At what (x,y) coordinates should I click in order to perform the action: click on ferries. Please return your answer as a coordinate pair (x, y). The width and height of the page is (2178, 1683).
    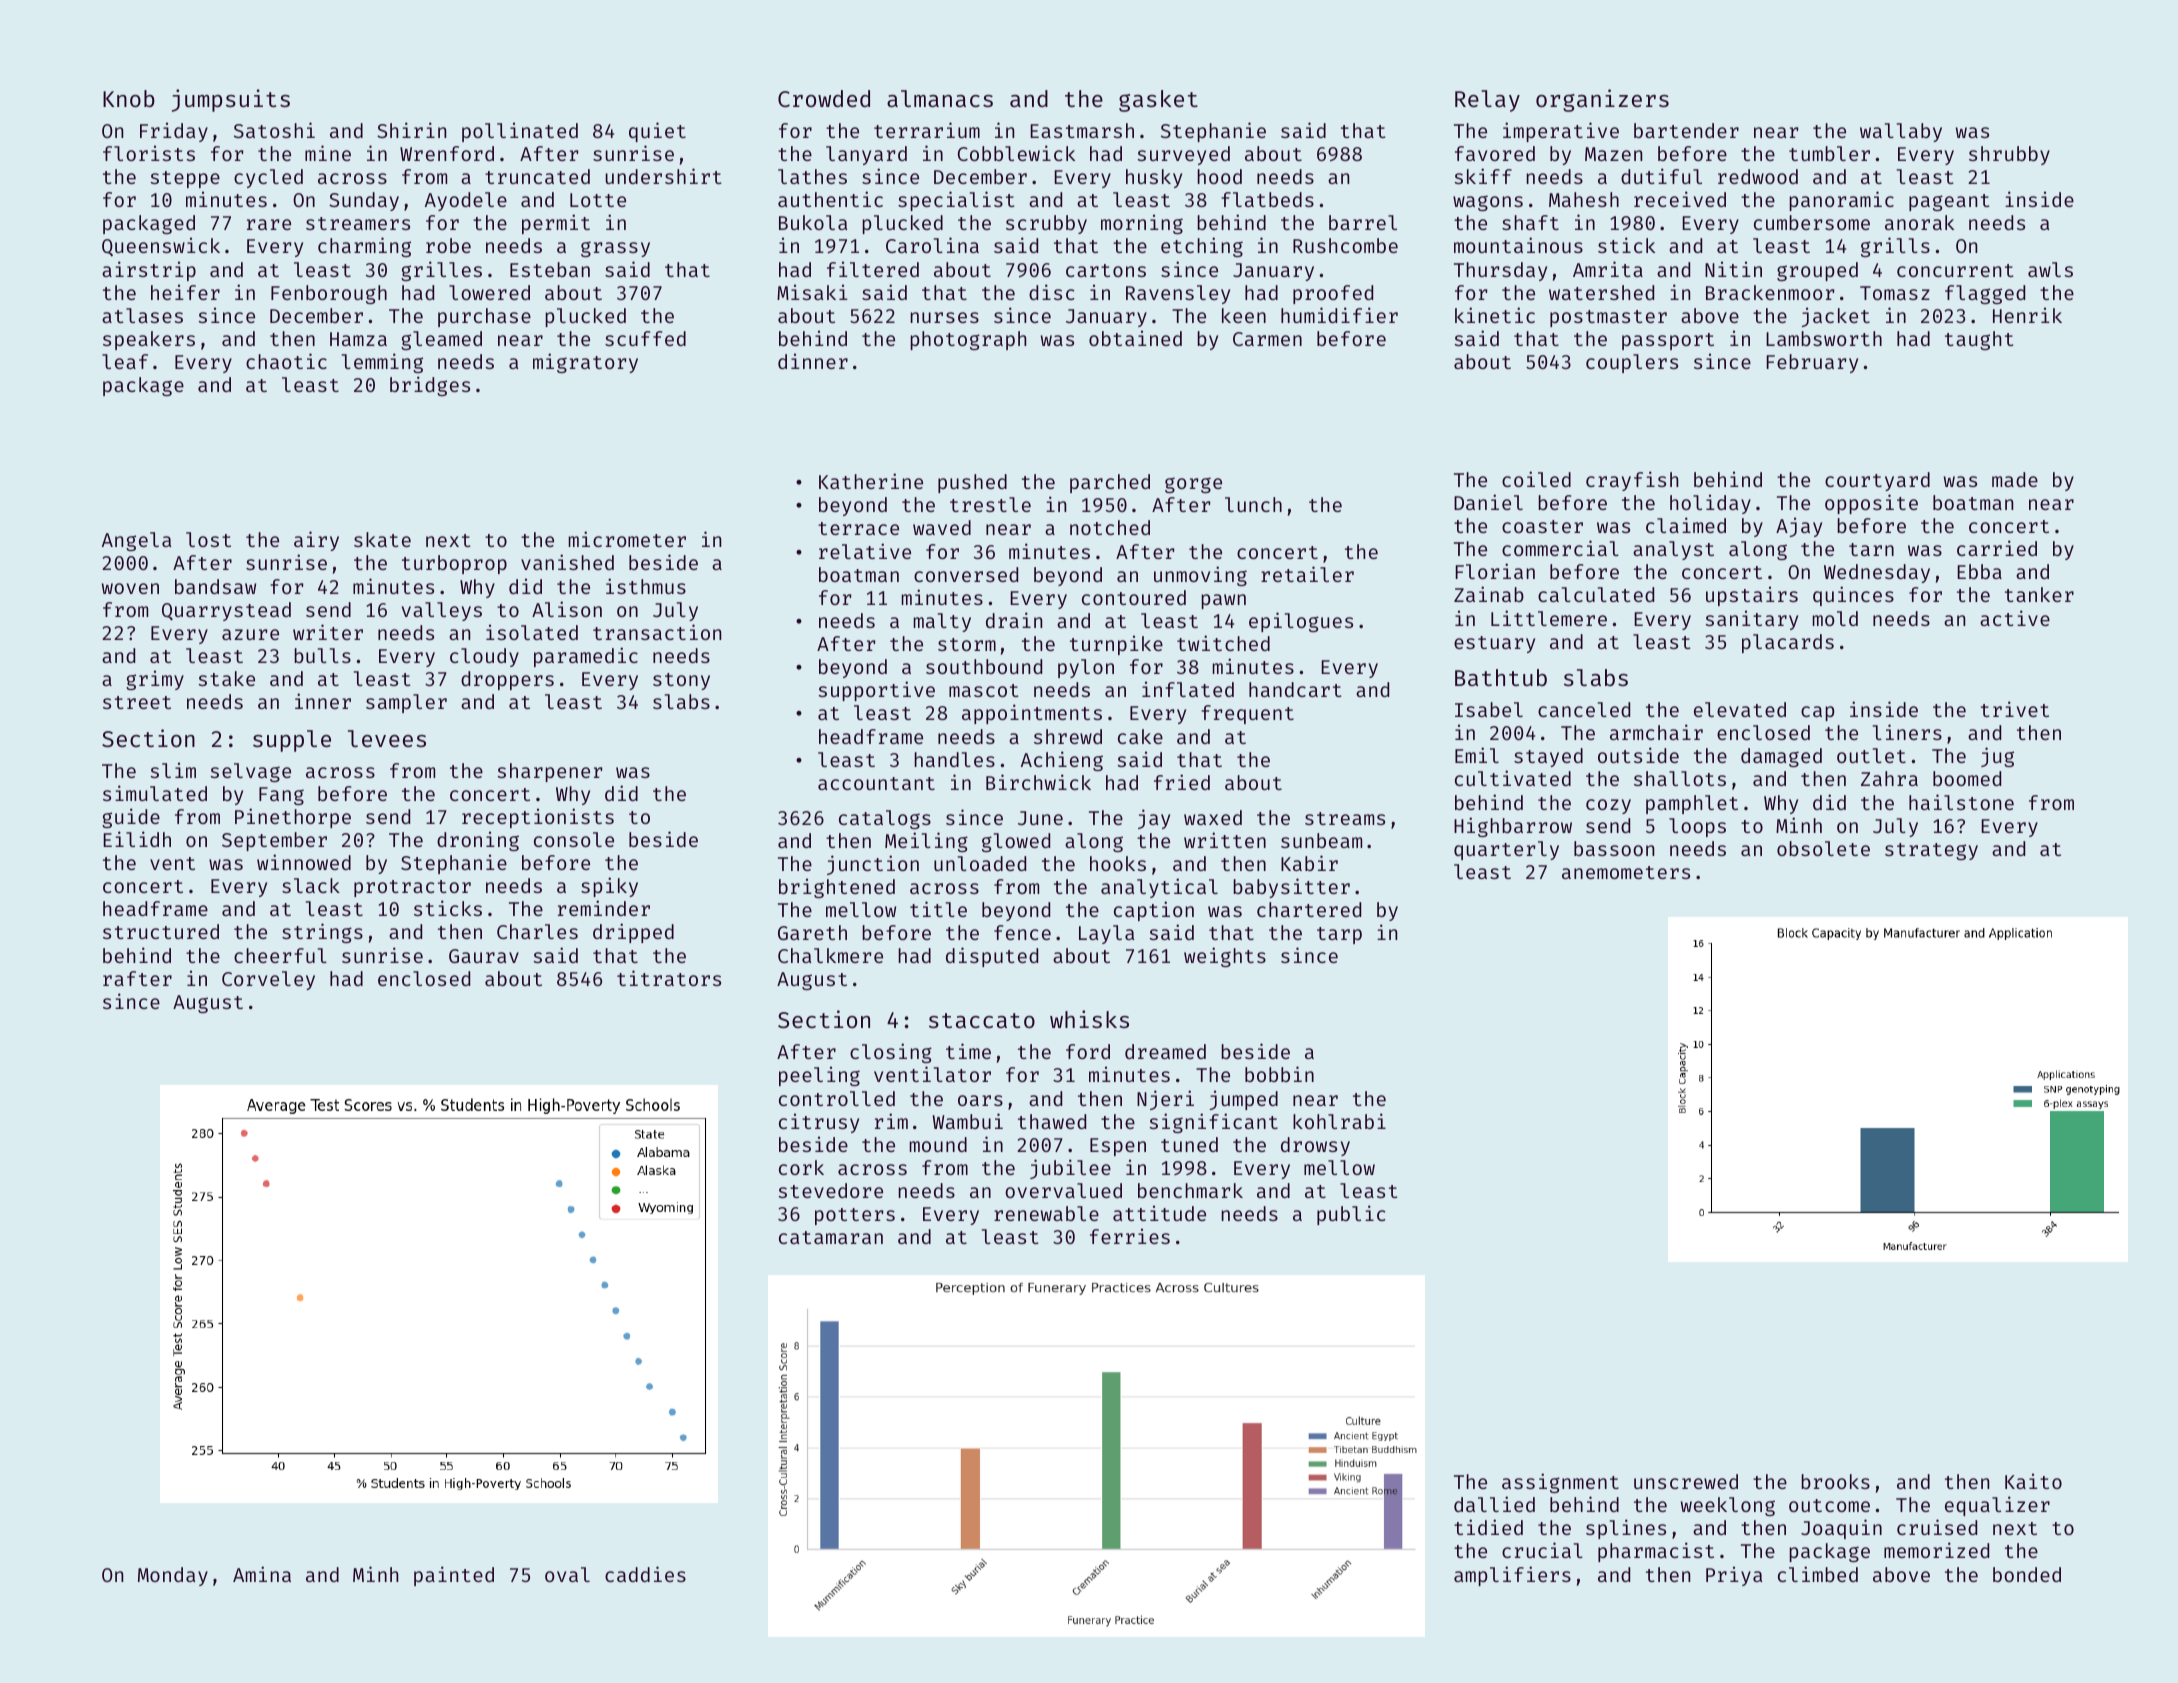
    Looking at the image, I should click on (1130, 1236).
